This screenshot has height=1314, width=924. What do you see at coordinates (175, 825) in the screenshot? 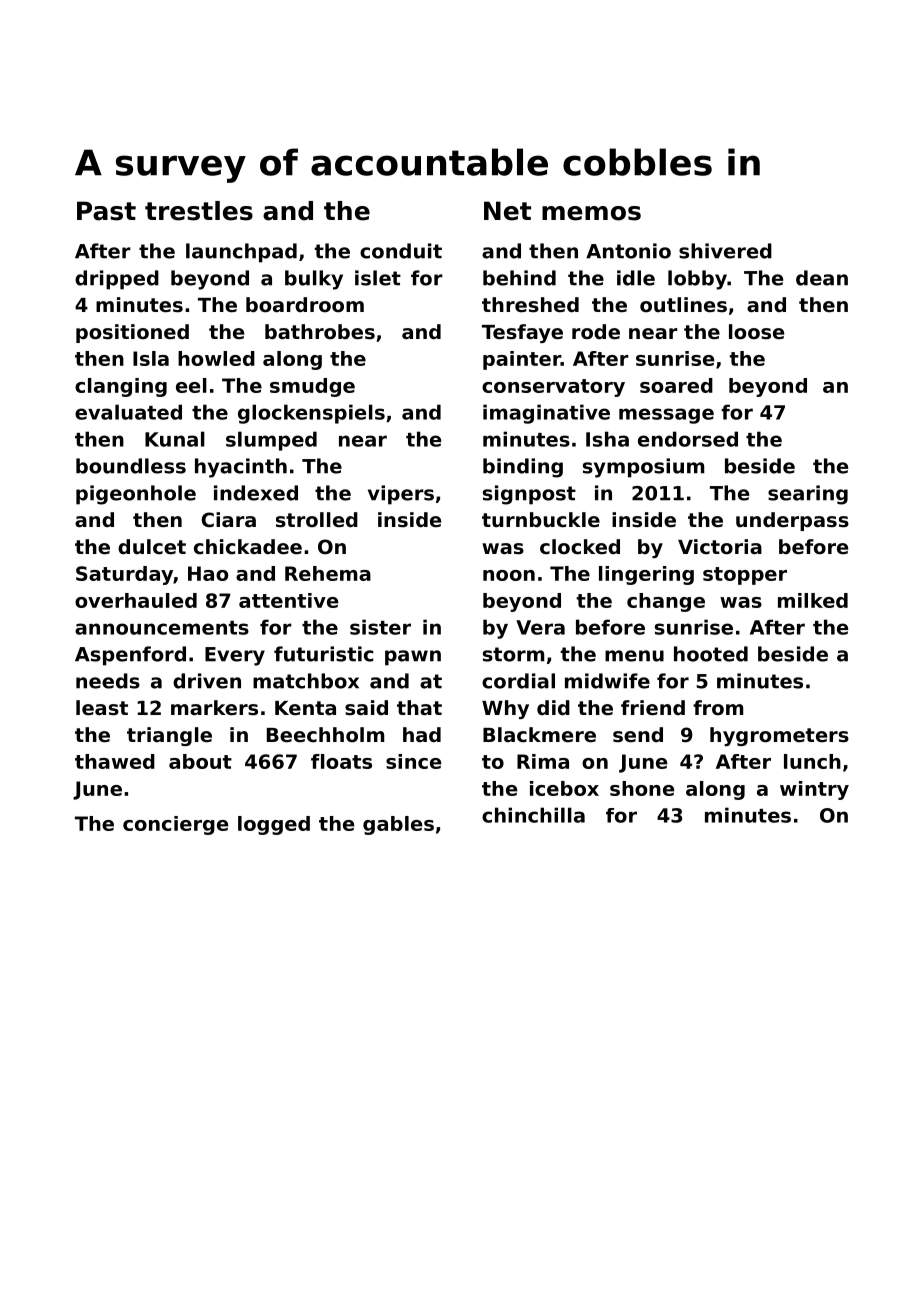
I see `concierge` at bounding box center [175, 825].
